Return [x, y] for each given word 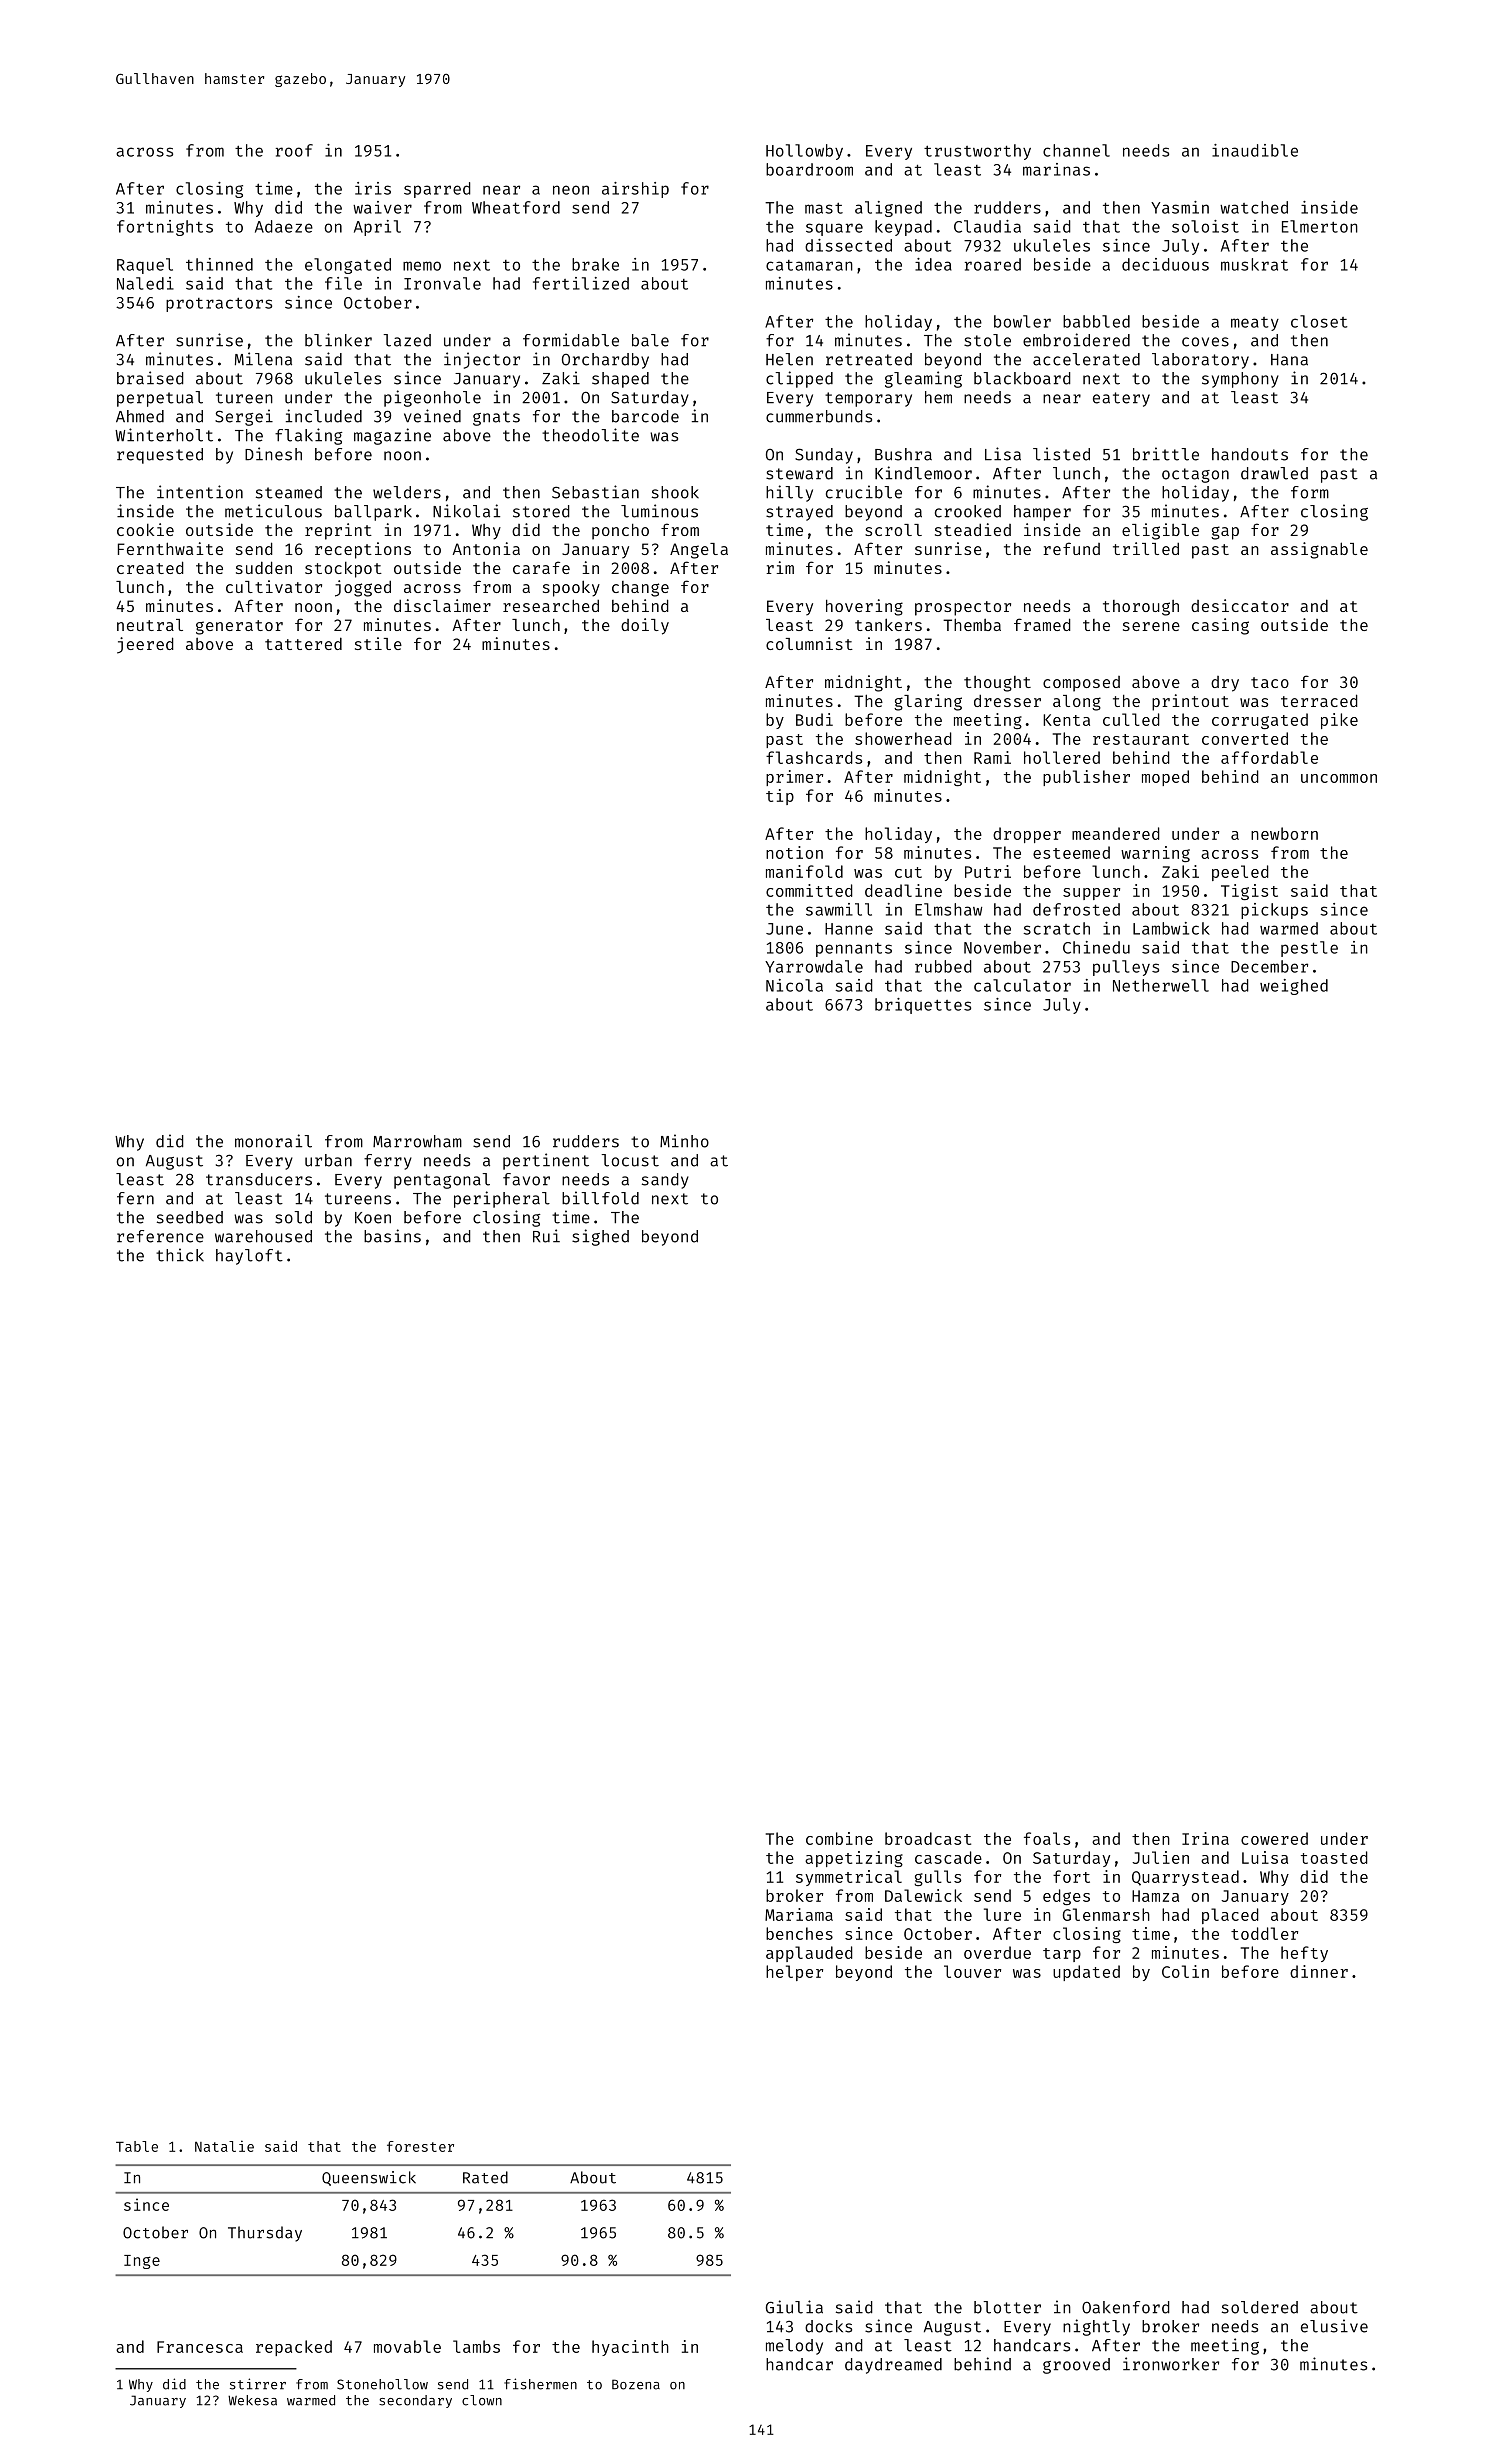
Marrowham [417, 1141]
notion [794, 852]
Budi [814, 719]
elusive [1334, 2326]
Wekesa [252, 2400]
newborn [1284, 833]
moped [1165, 778]
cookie [145, 529]
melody [794, 2347]
